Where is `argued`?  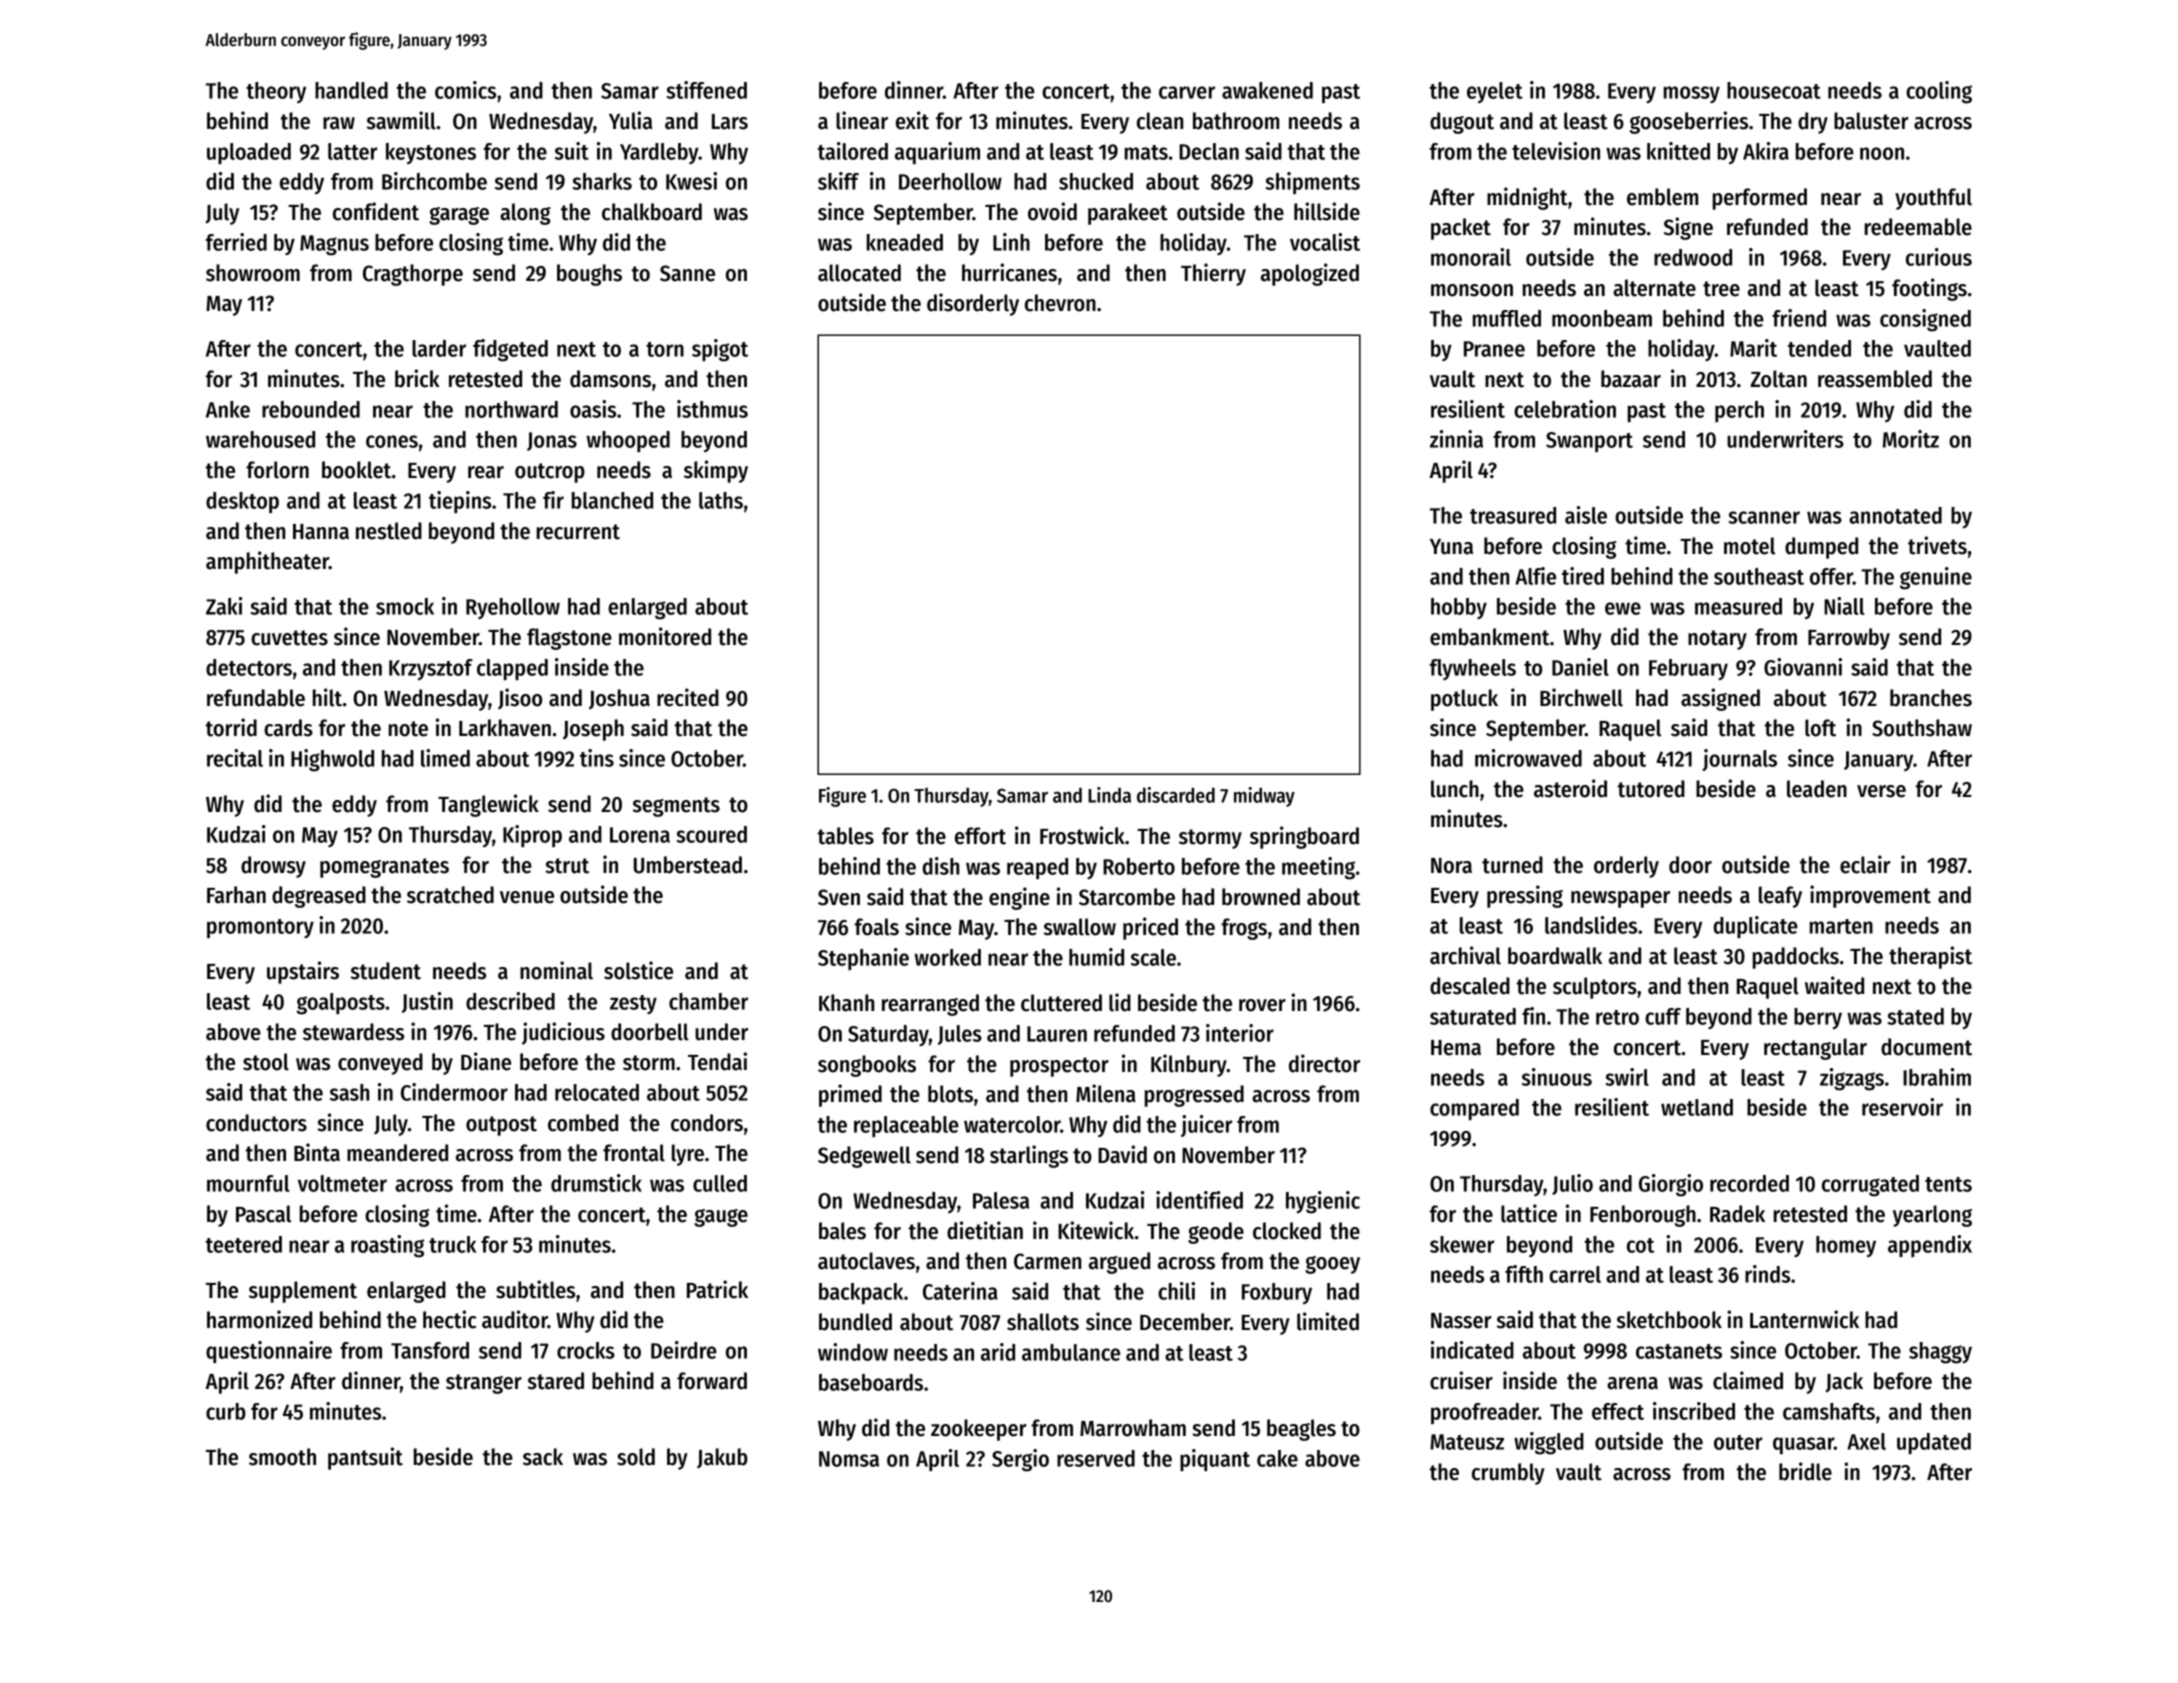 argued is located at coordinates (1119, 1263).
